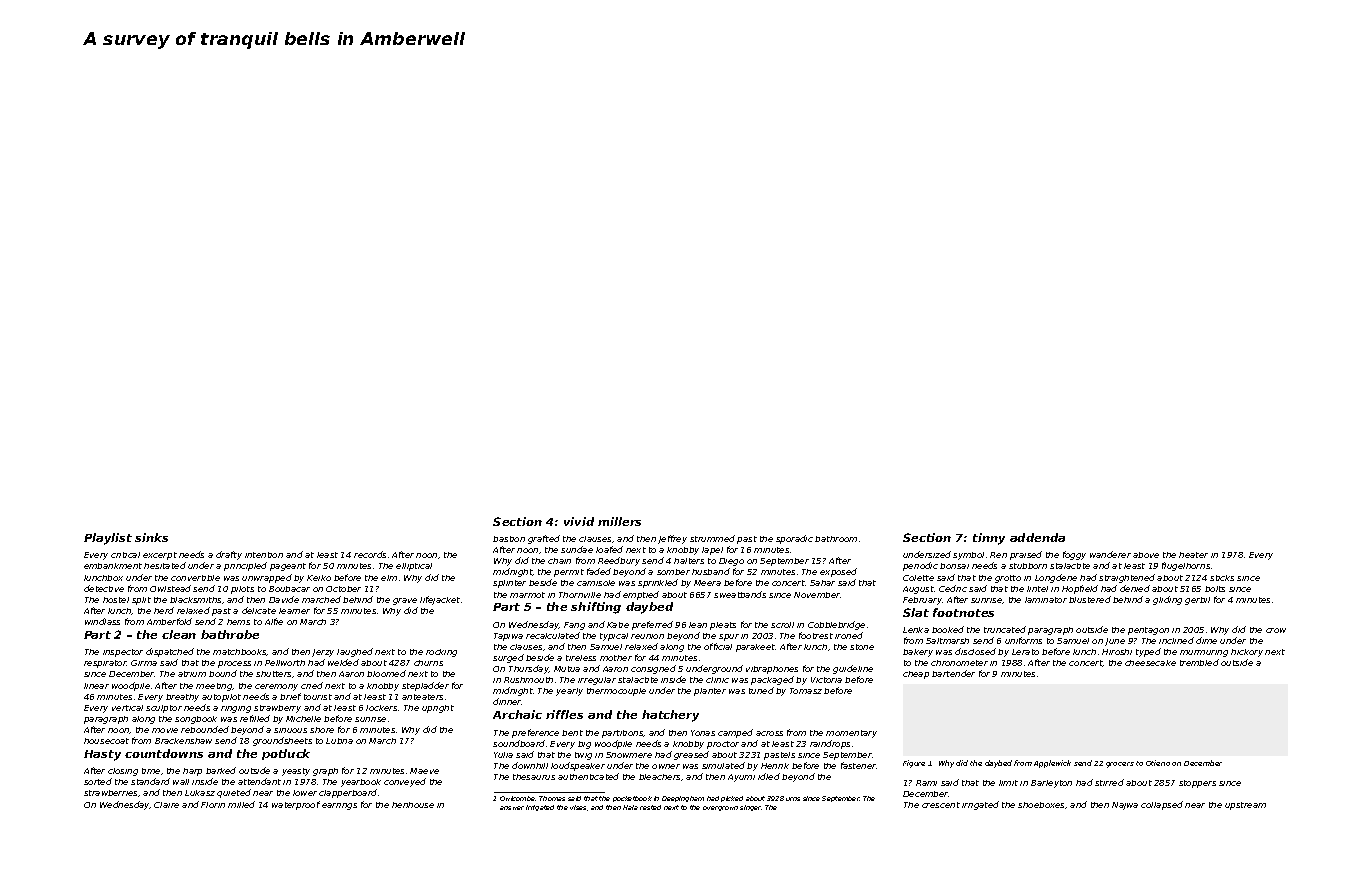 This page has width=1372, height=887. Describe the element at coordinates (151, 537) in the page. I see `sinks` at that location.
